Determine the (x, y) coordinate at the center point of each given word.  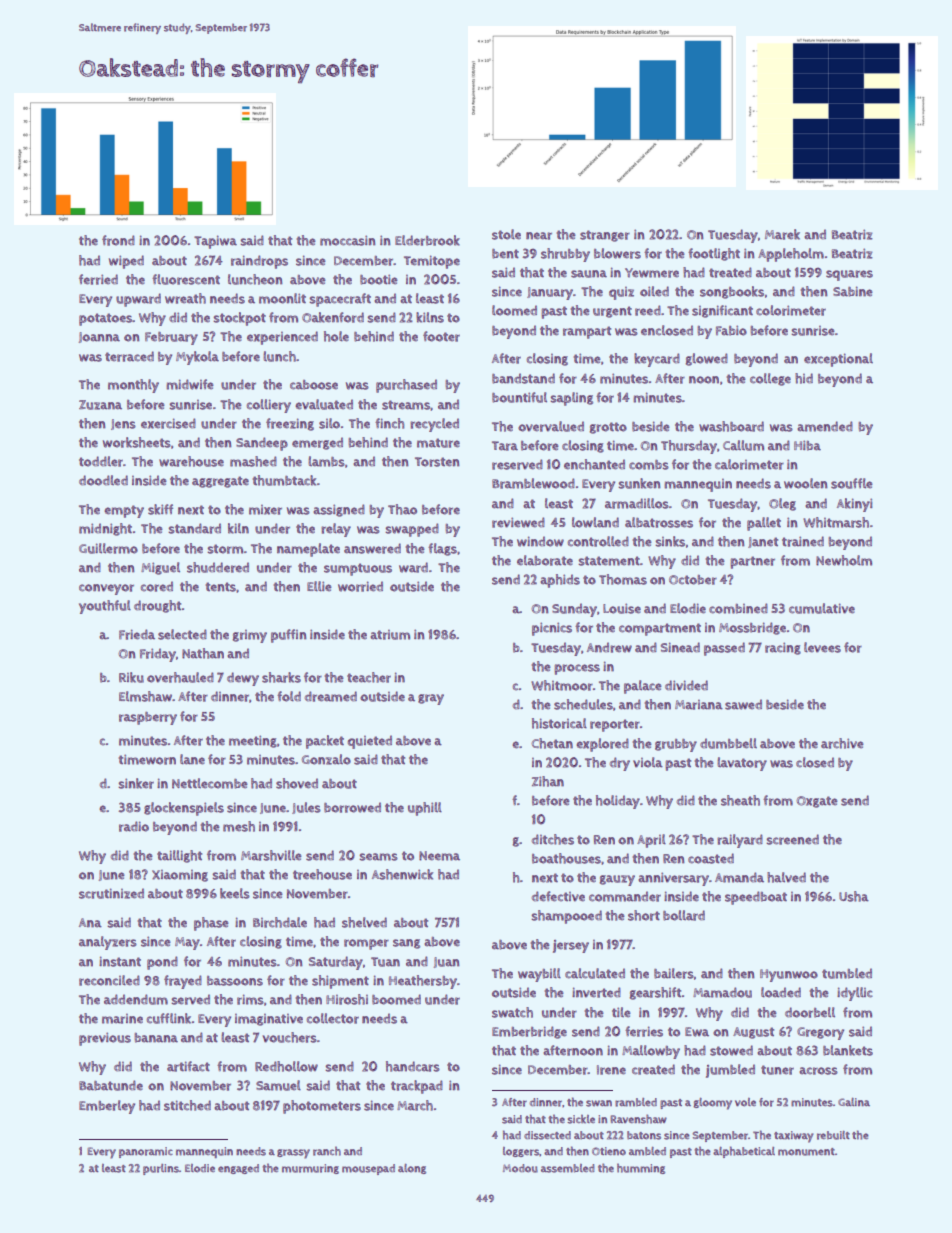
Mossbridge (752, 628)
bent (505, 254)
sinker (136, 783)
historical (559, 723)
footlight (714, 254)
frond (118, 240)
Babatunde (111, 1085)
